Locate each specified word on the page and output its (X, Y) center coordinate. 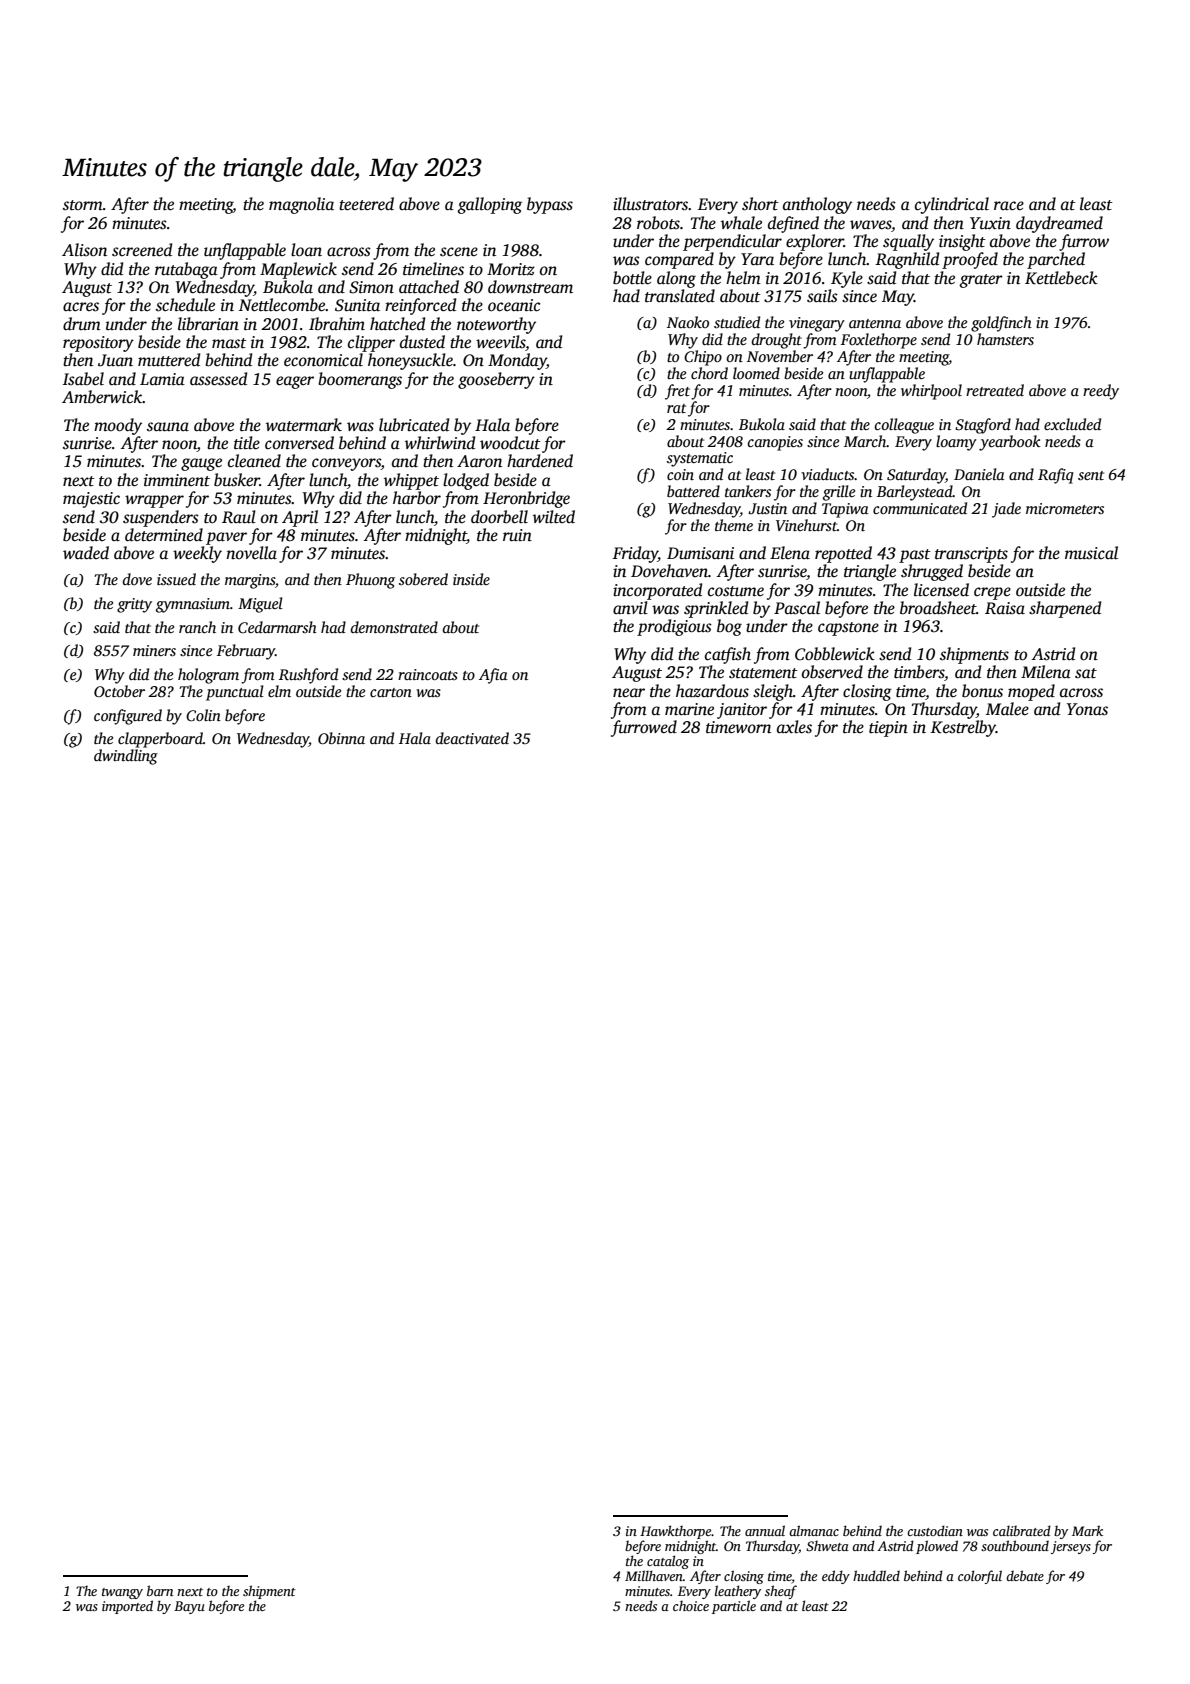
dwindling (126, 757)
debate (1025, 1575)
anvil (630, 607)
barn (160, 1590)
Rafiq (1056, 476)
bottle (632, 278)
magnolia (301, 205)
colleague (904, 426)
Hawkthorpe (676, 1532)
